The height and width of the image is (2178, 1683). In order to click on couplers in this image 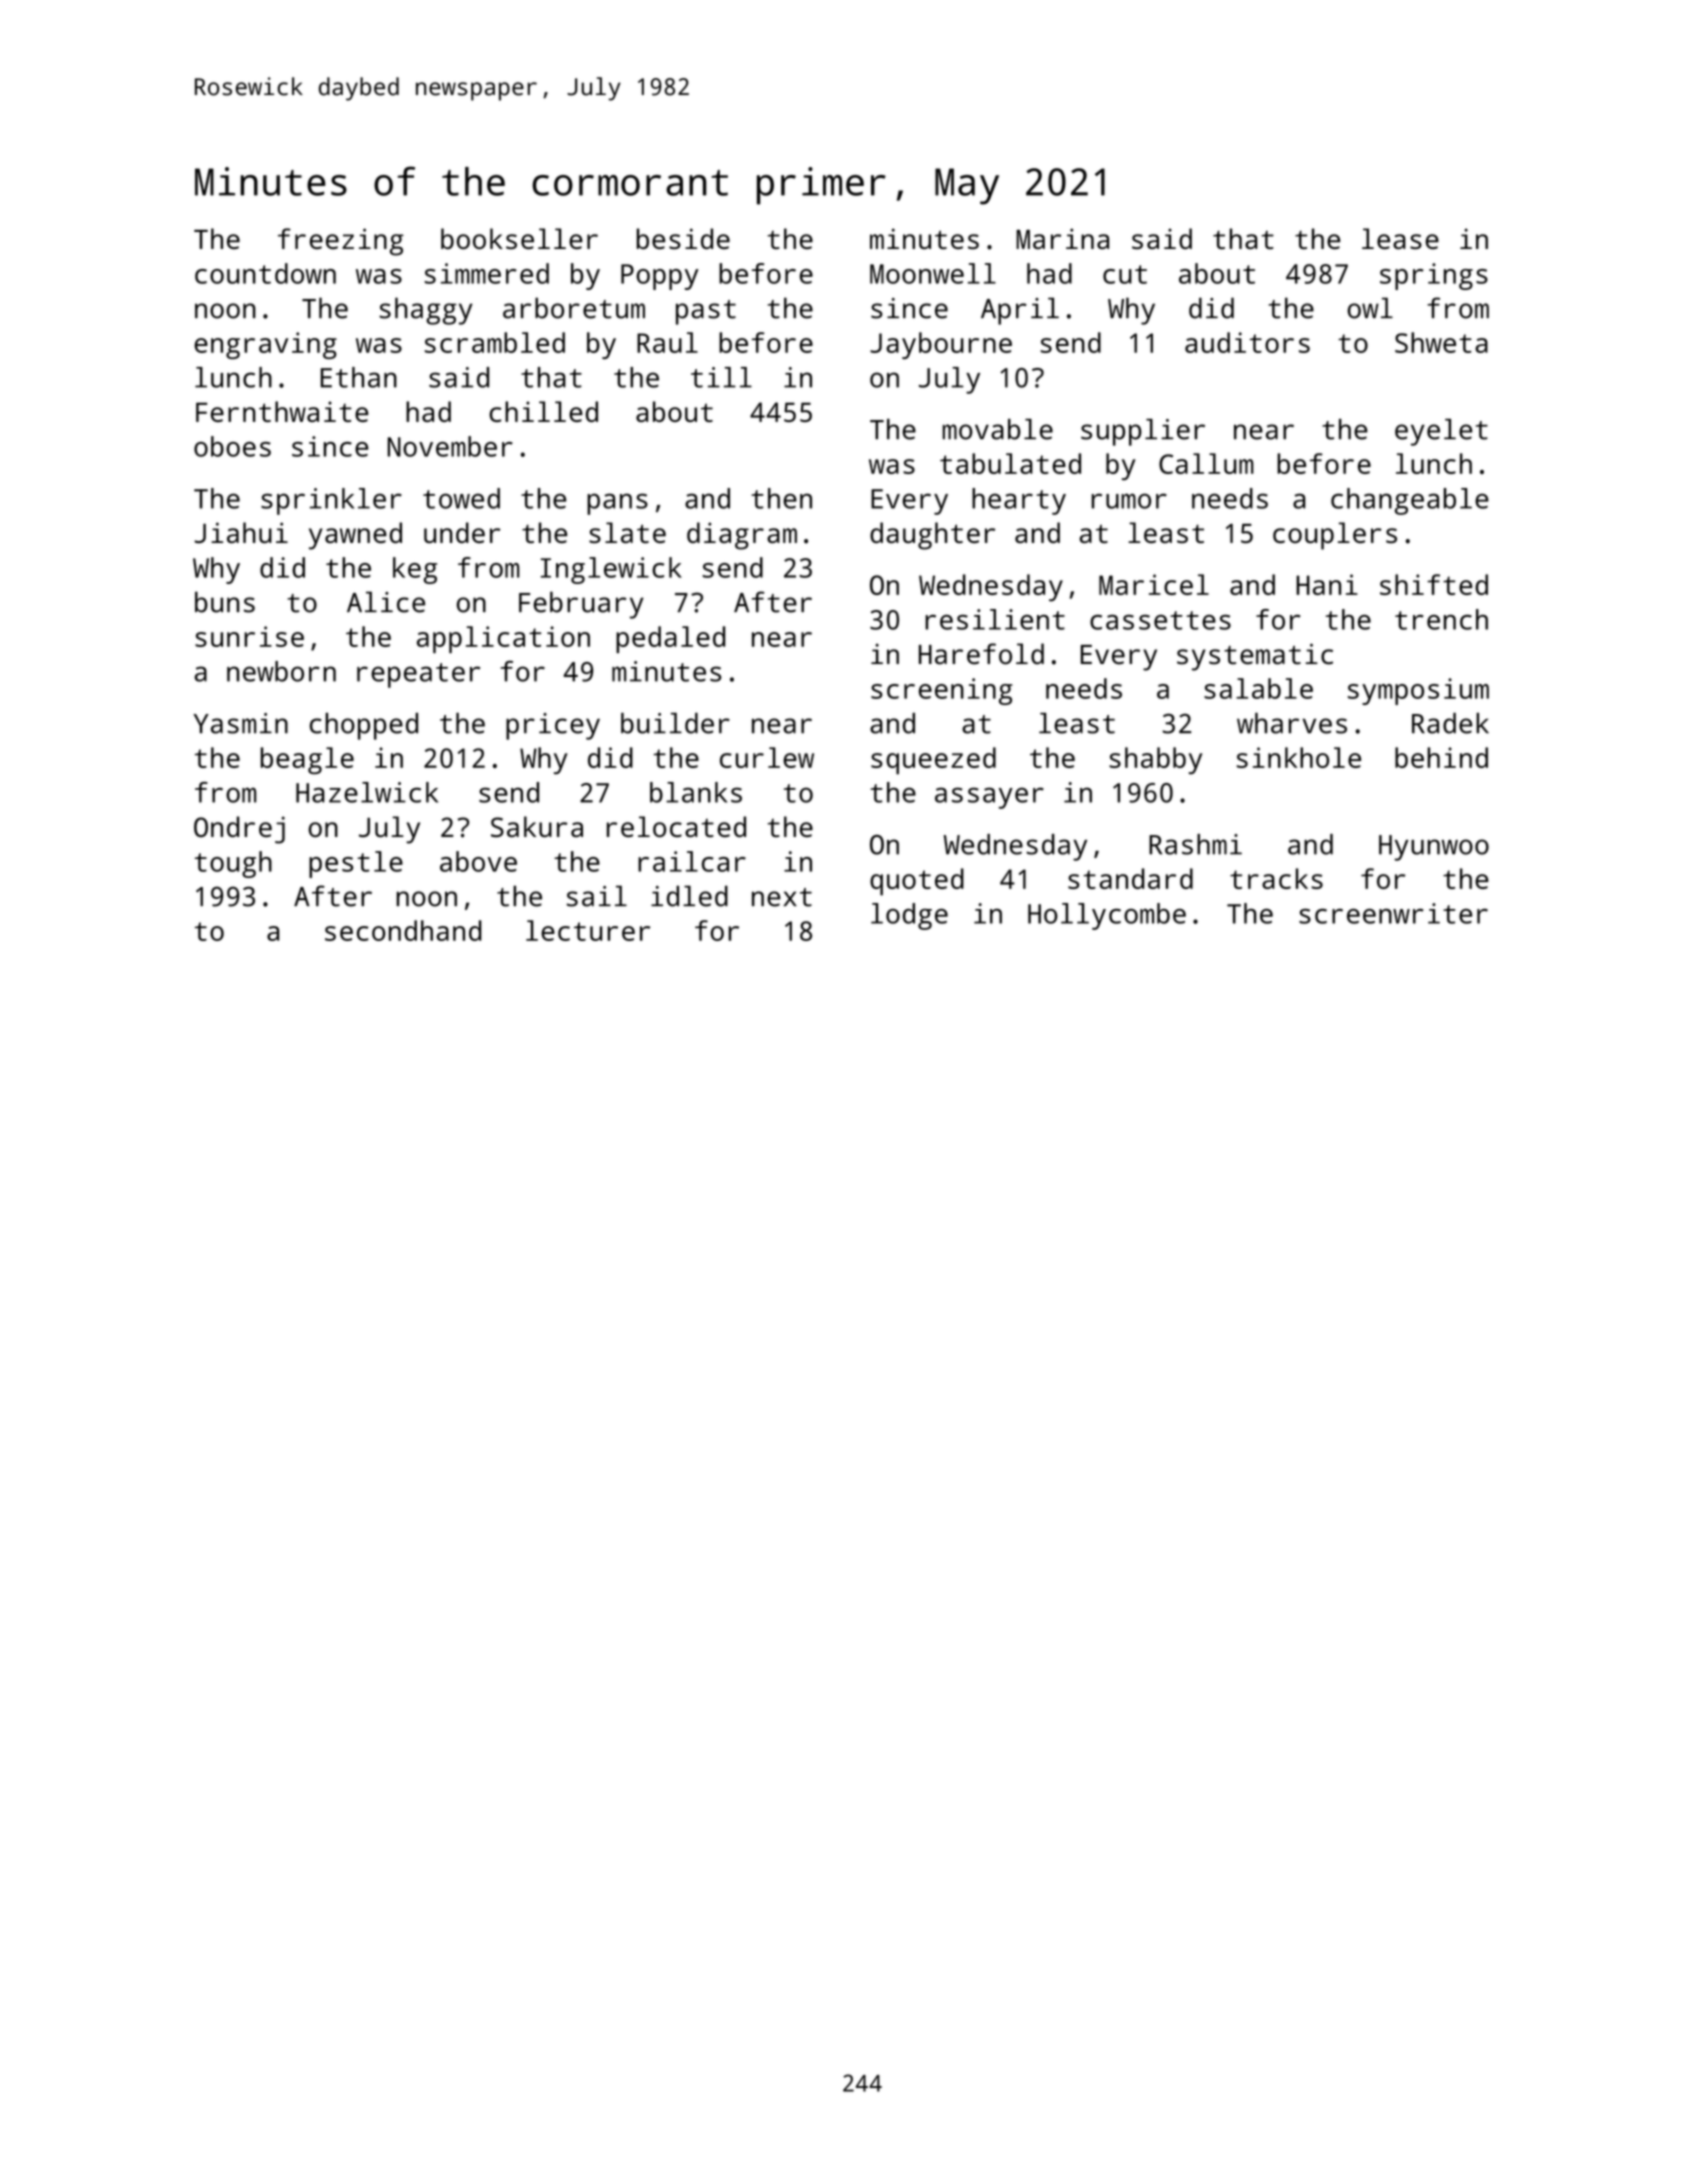, I will do `click(1335, 536)`.
